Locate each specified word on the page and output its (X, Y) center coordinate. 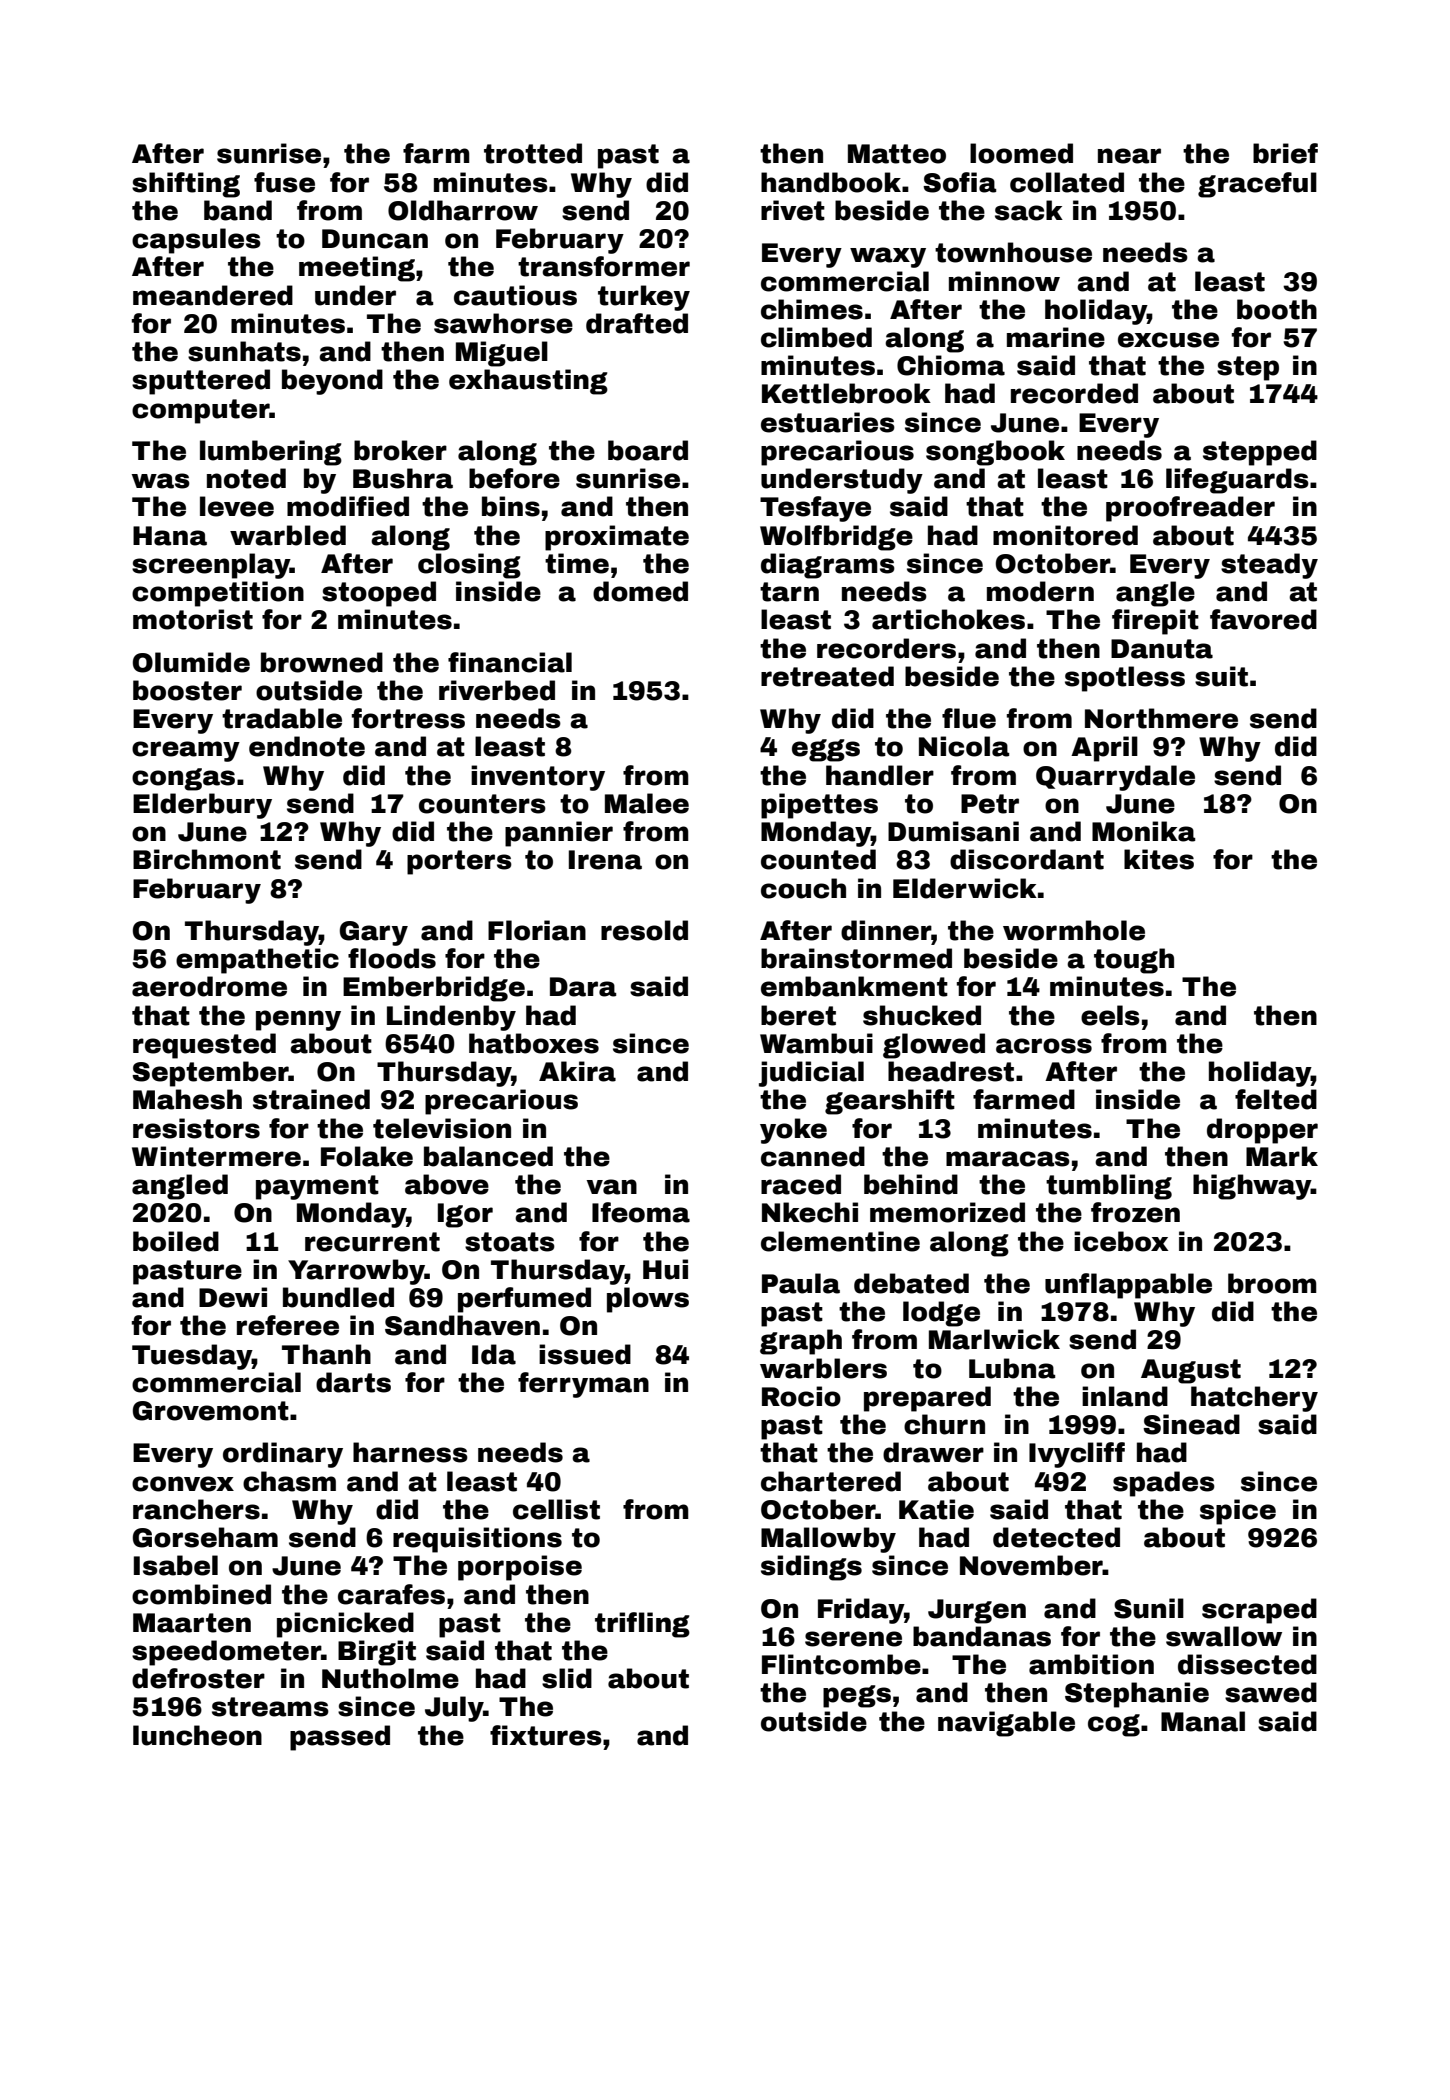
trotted (533, 153)
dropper (1262, 1131)
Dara (583, 987)
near (1129, 156)
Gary (374, 933)
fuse (284, 182)
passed (340, 1738)
